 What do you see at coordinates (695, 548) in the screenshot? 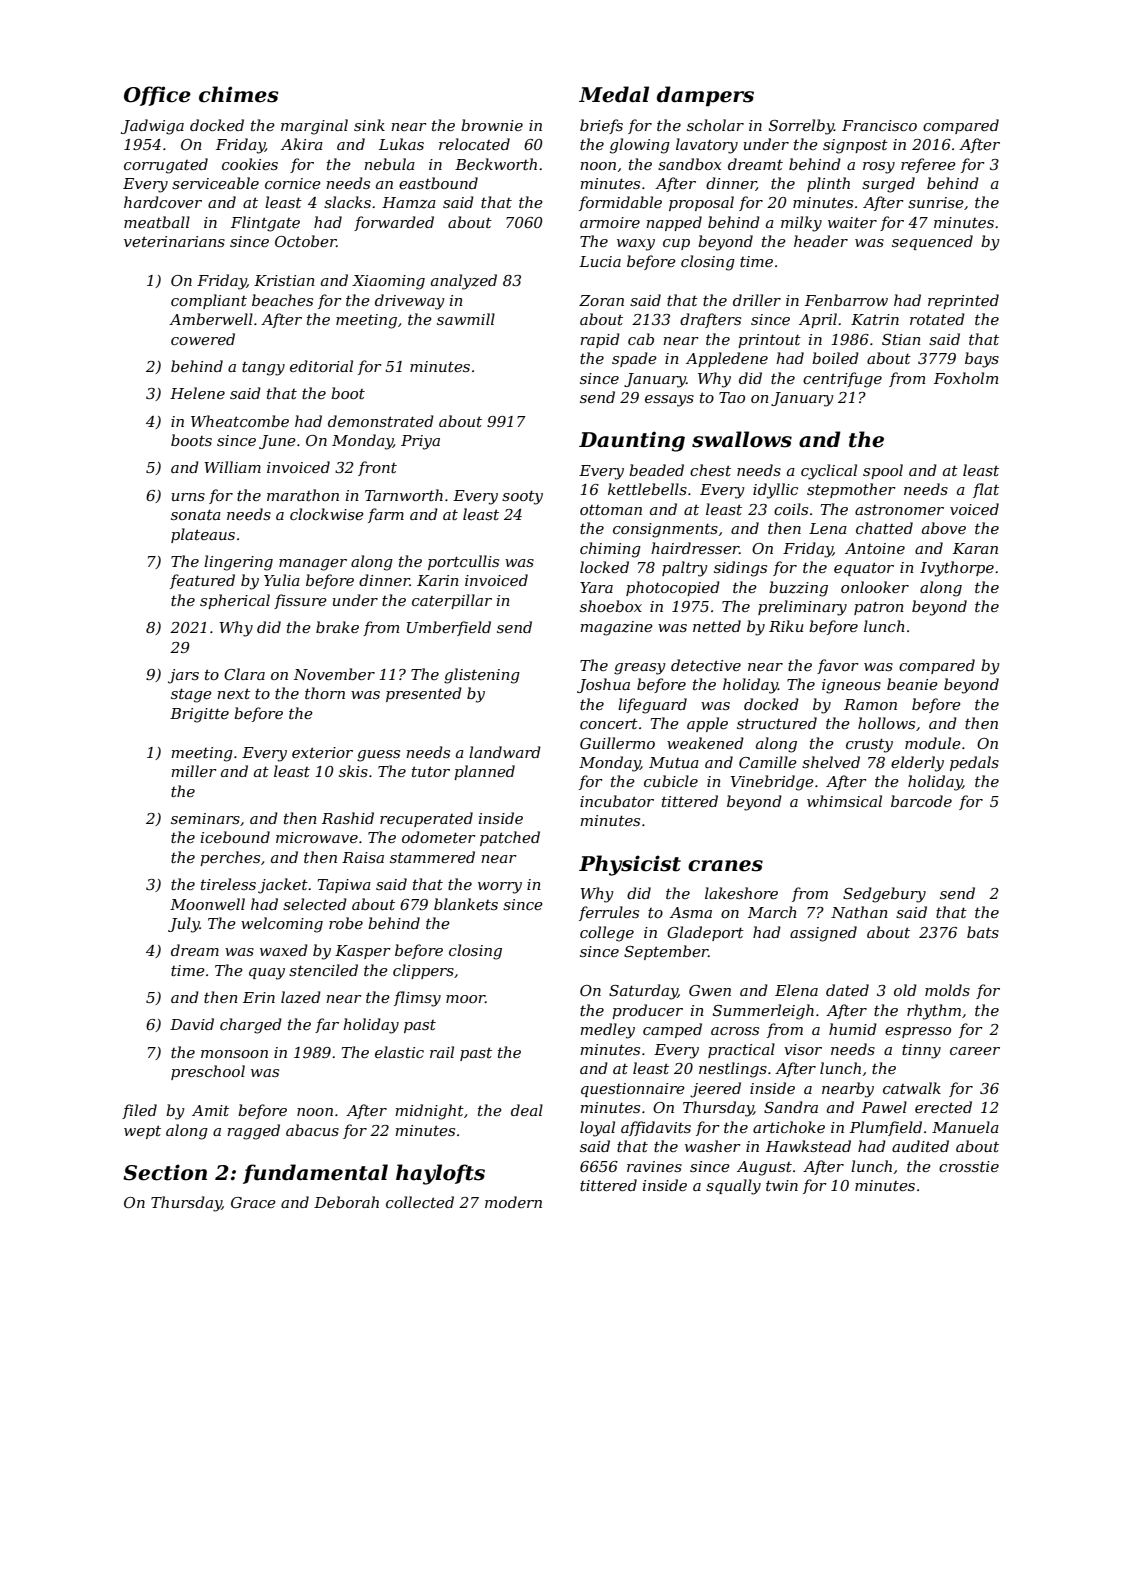
I see `hairdresser` at bounding box center [695, 548].
